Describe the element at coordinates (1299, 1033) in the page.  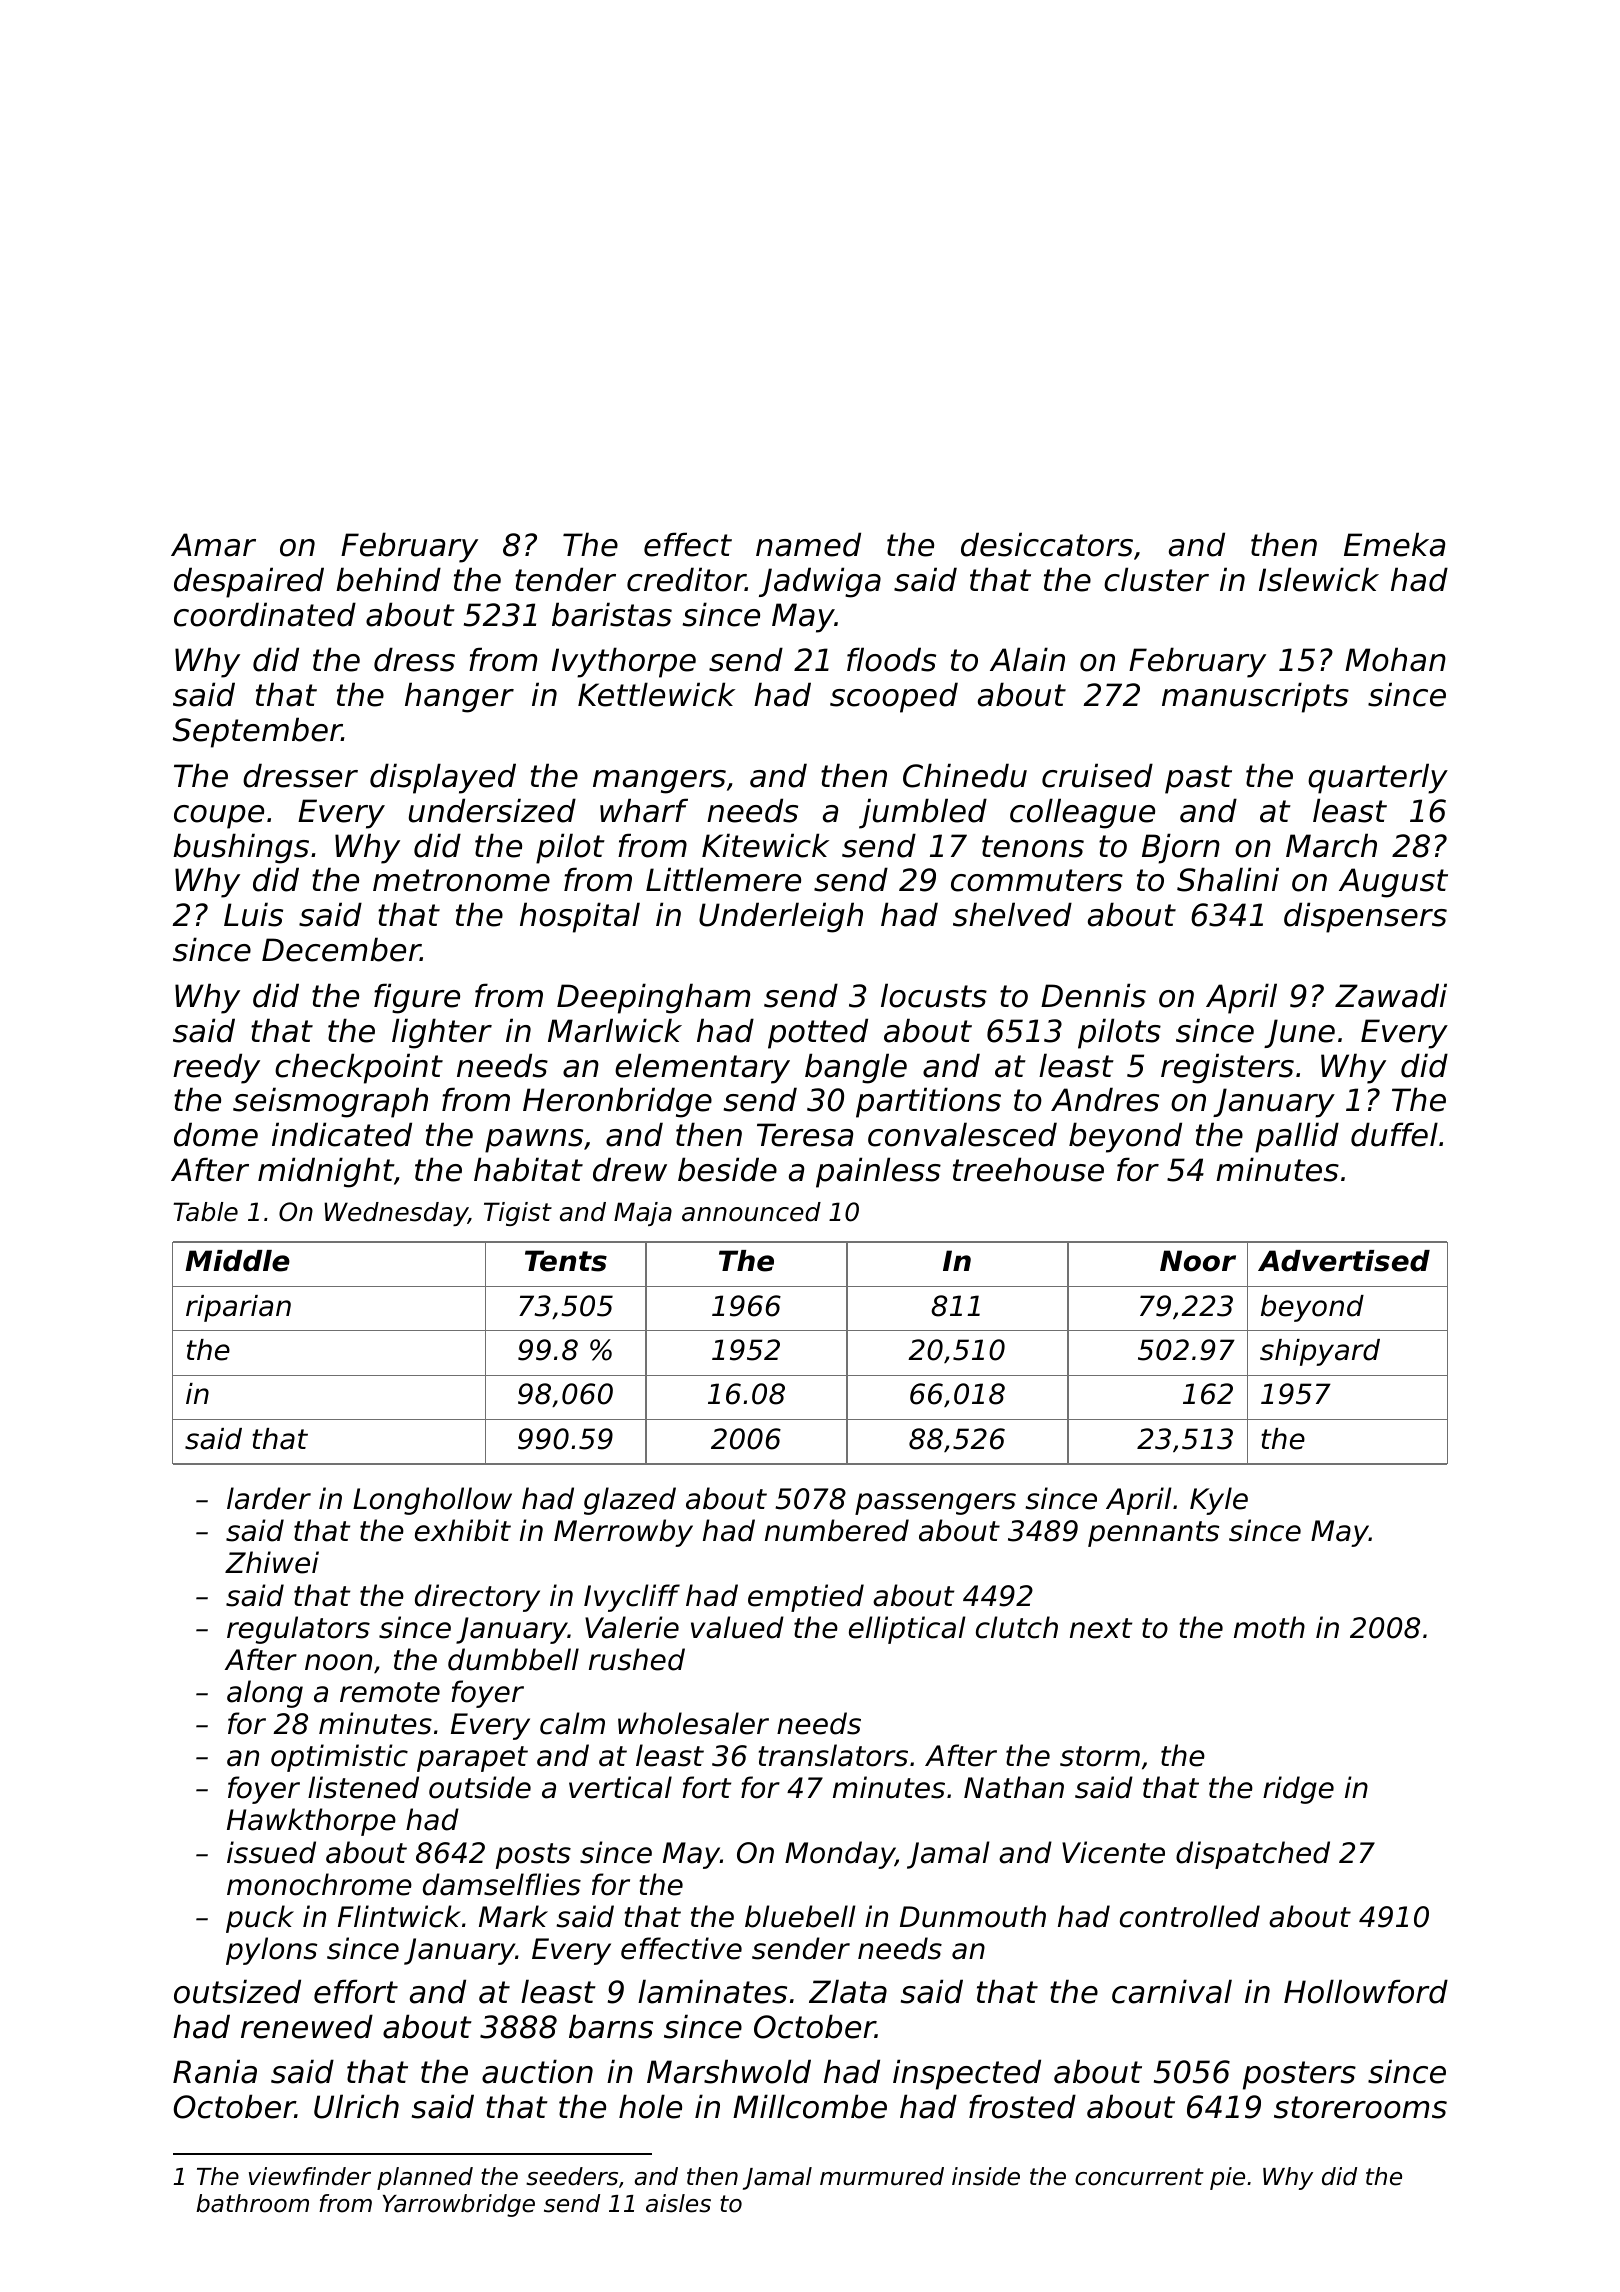
I see `June` at that location.
